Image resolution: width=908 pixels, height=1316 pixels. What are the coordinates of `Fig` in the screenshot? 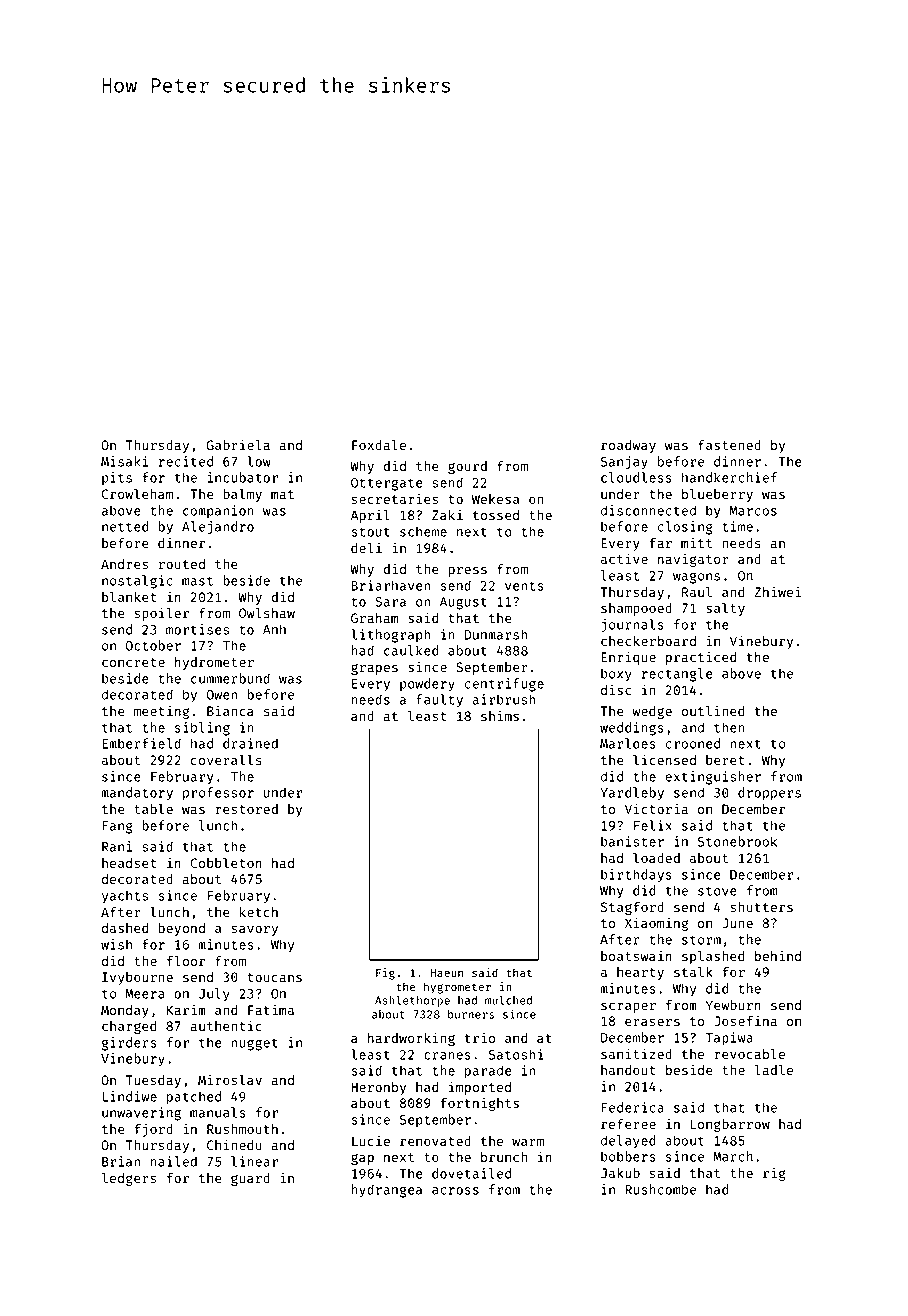 It's located at (385, 974).
